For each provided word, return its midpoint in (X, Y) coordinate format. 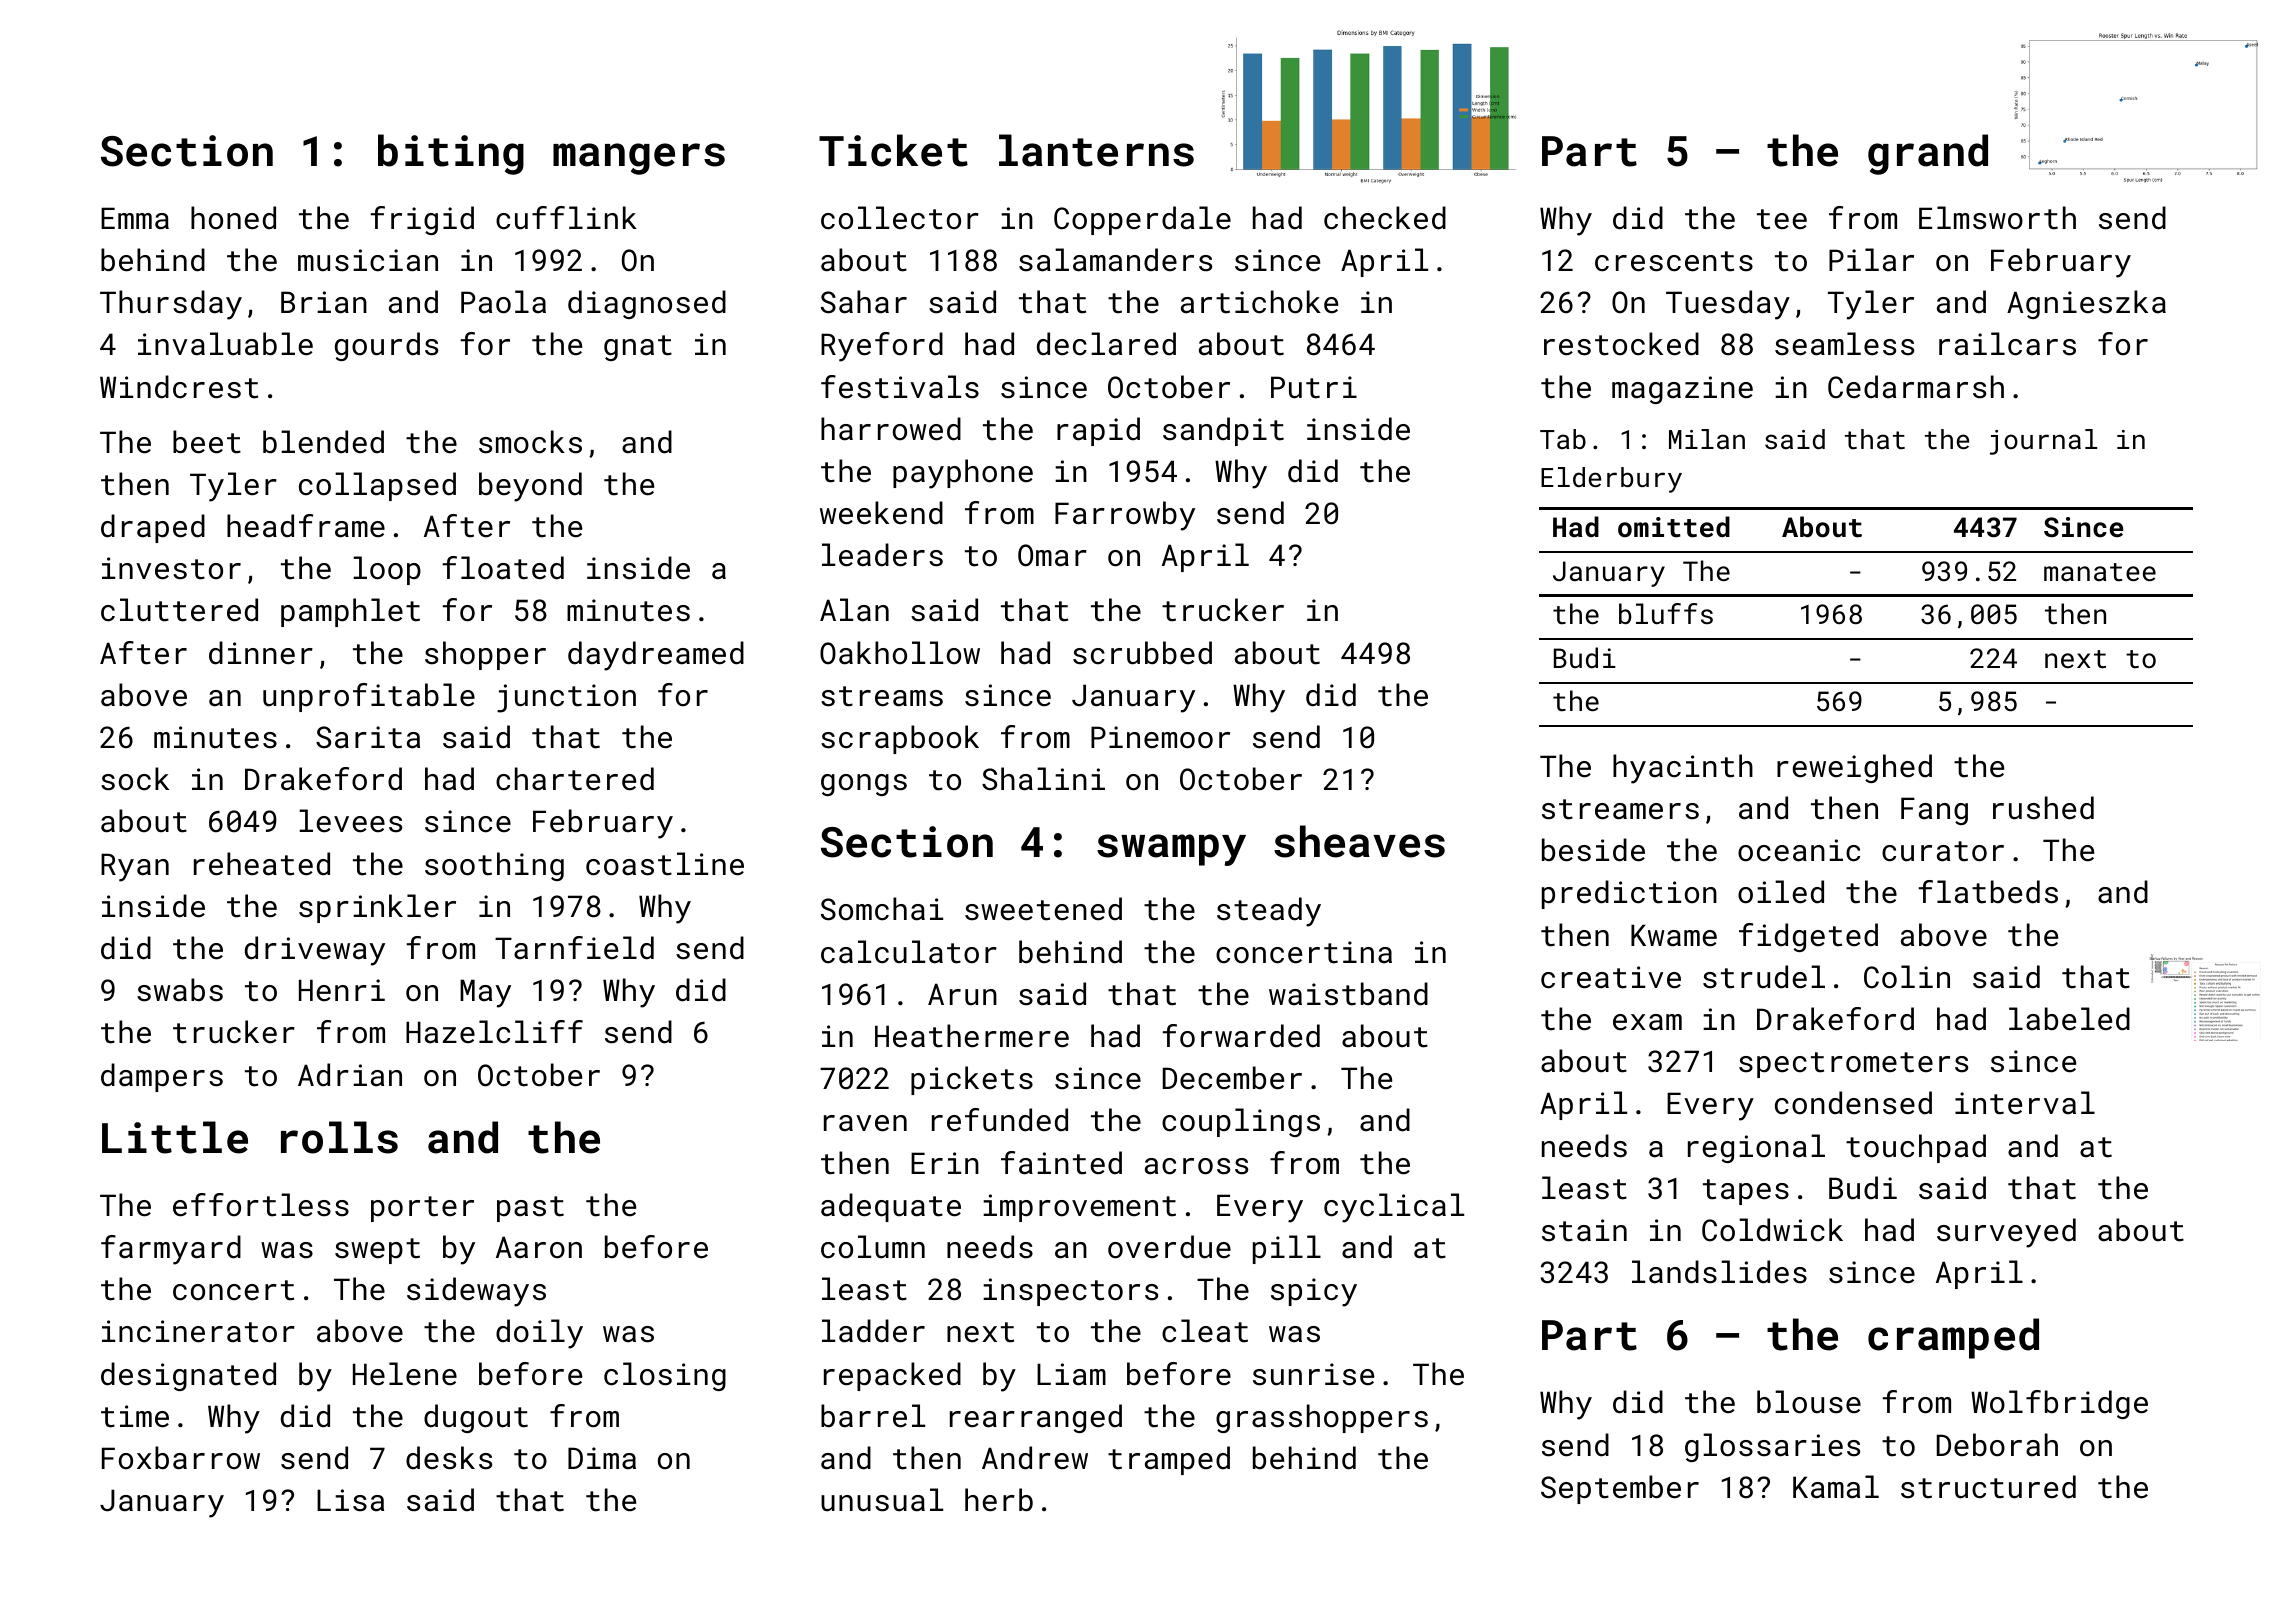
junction (566, 698)
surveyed (2006, 1233)
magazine (1682, 390)
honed (233, 218)
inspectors (1070, 1292)
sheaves (1359, 841)
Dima (602, 1458)
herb (999, 1500)
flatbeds (1988, 892)
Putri (1314, 387)
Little (175, 1137)
